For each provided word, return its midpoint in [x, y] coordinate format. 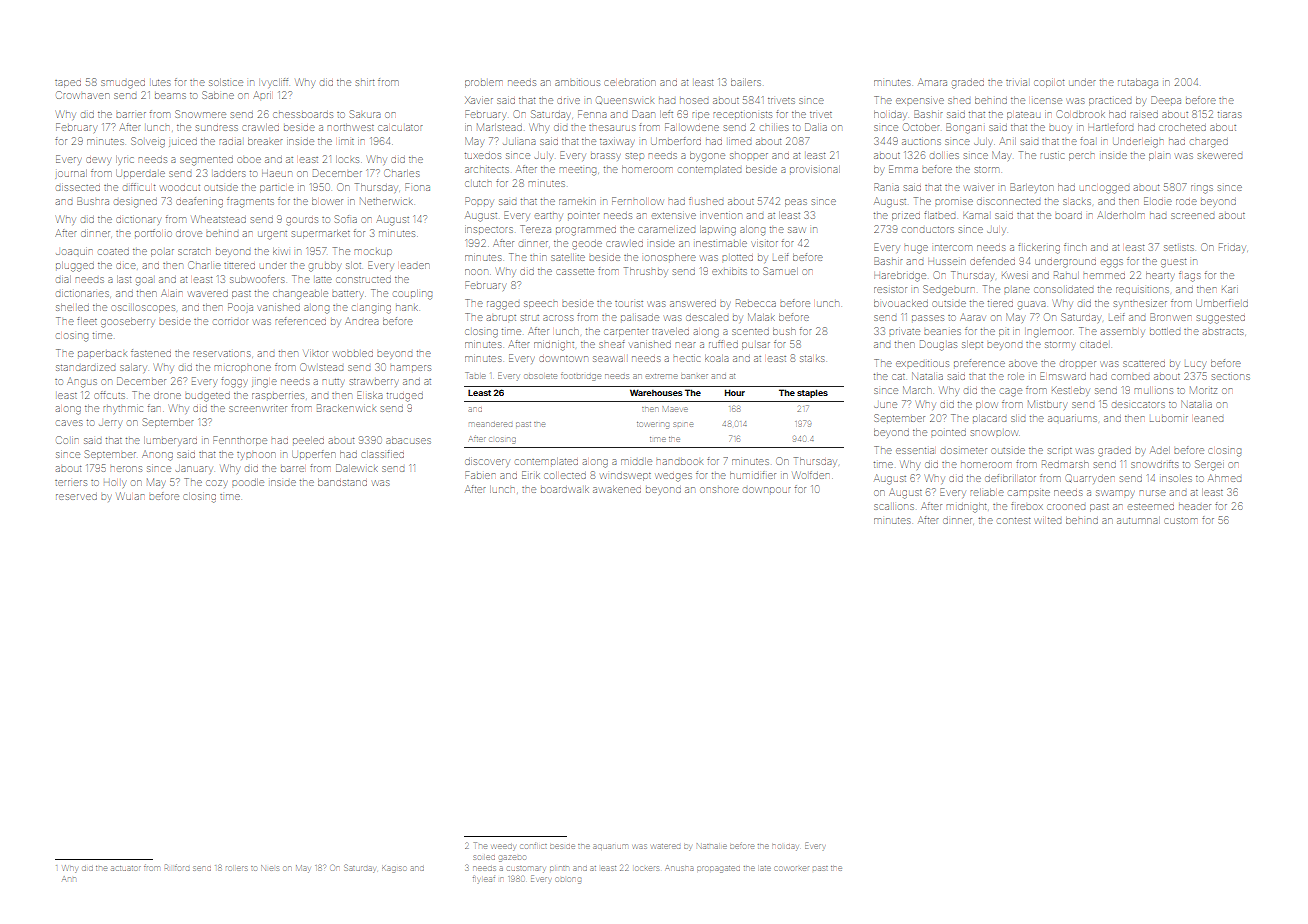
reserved [76, 497]
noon [476, 272]
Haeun [277, 173]
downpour [766, 490]
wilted [1048, 521]
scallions [894, 506]
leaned [1208, 419]
